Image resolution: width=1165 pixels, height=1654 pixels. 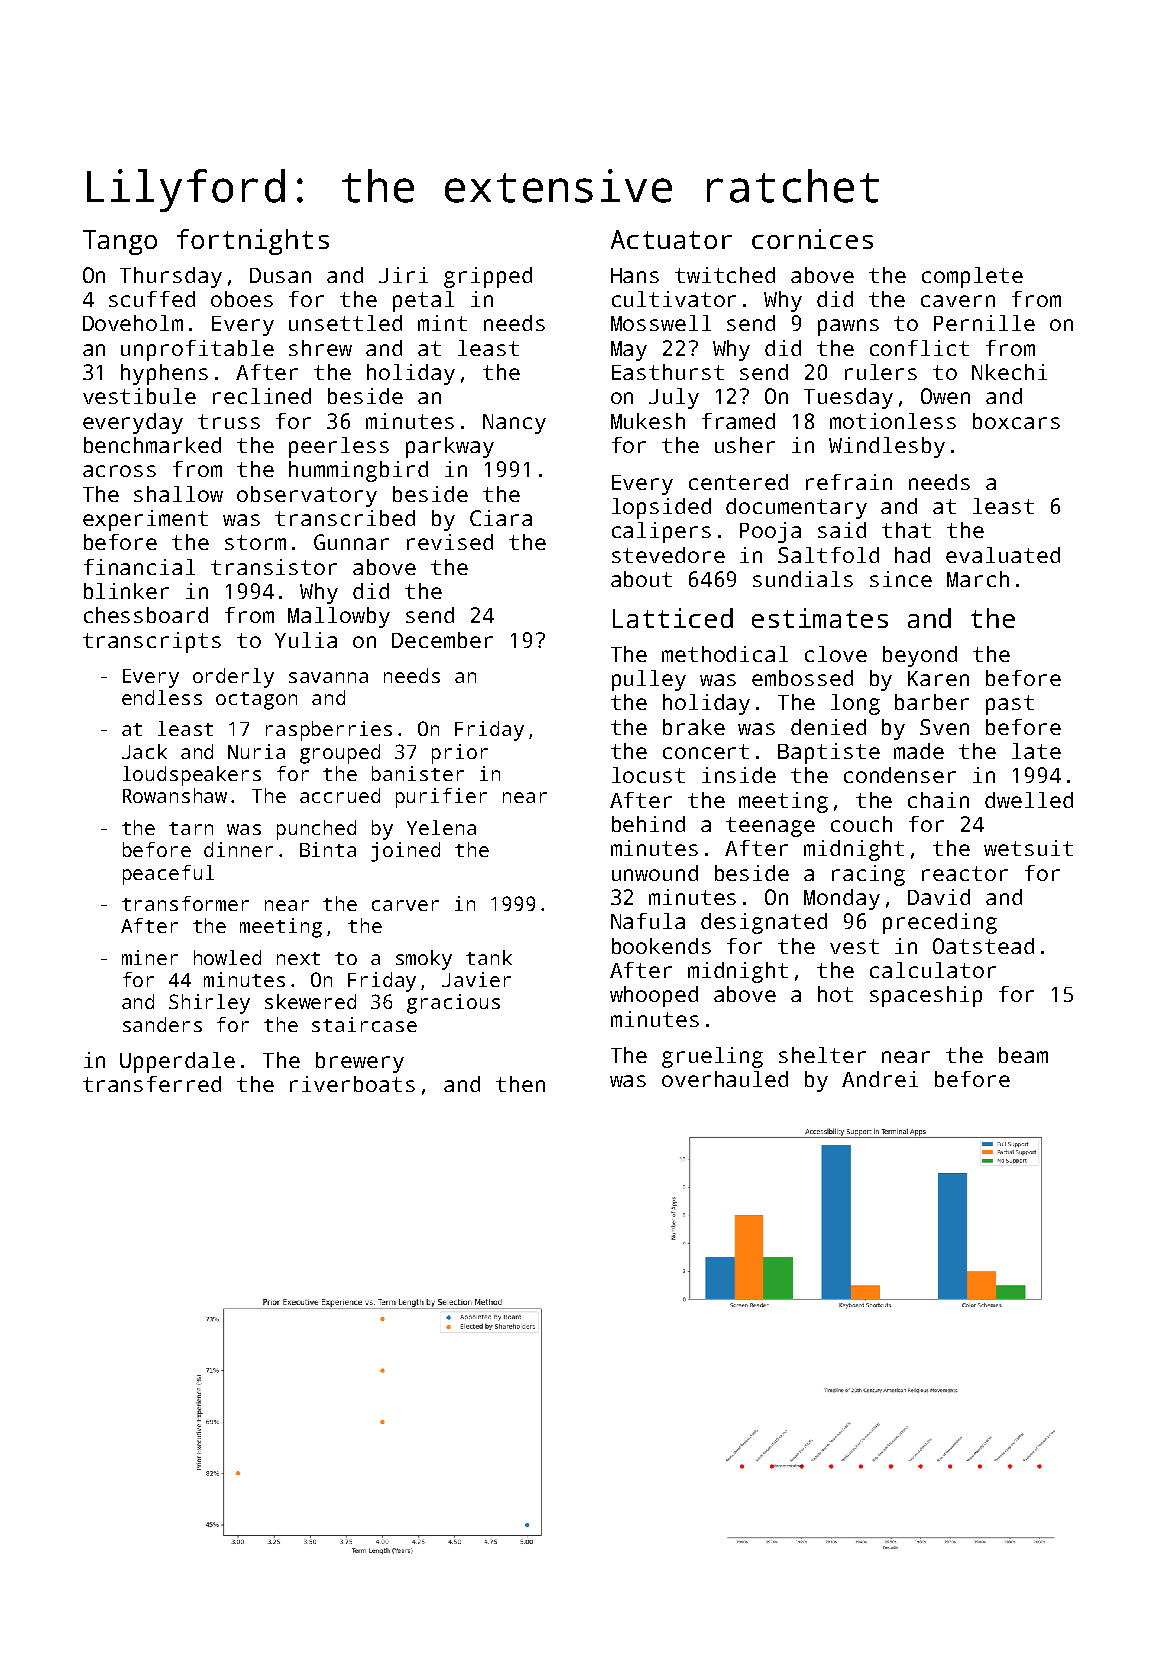 I want to click on designated, so click(x=764, y=923).
